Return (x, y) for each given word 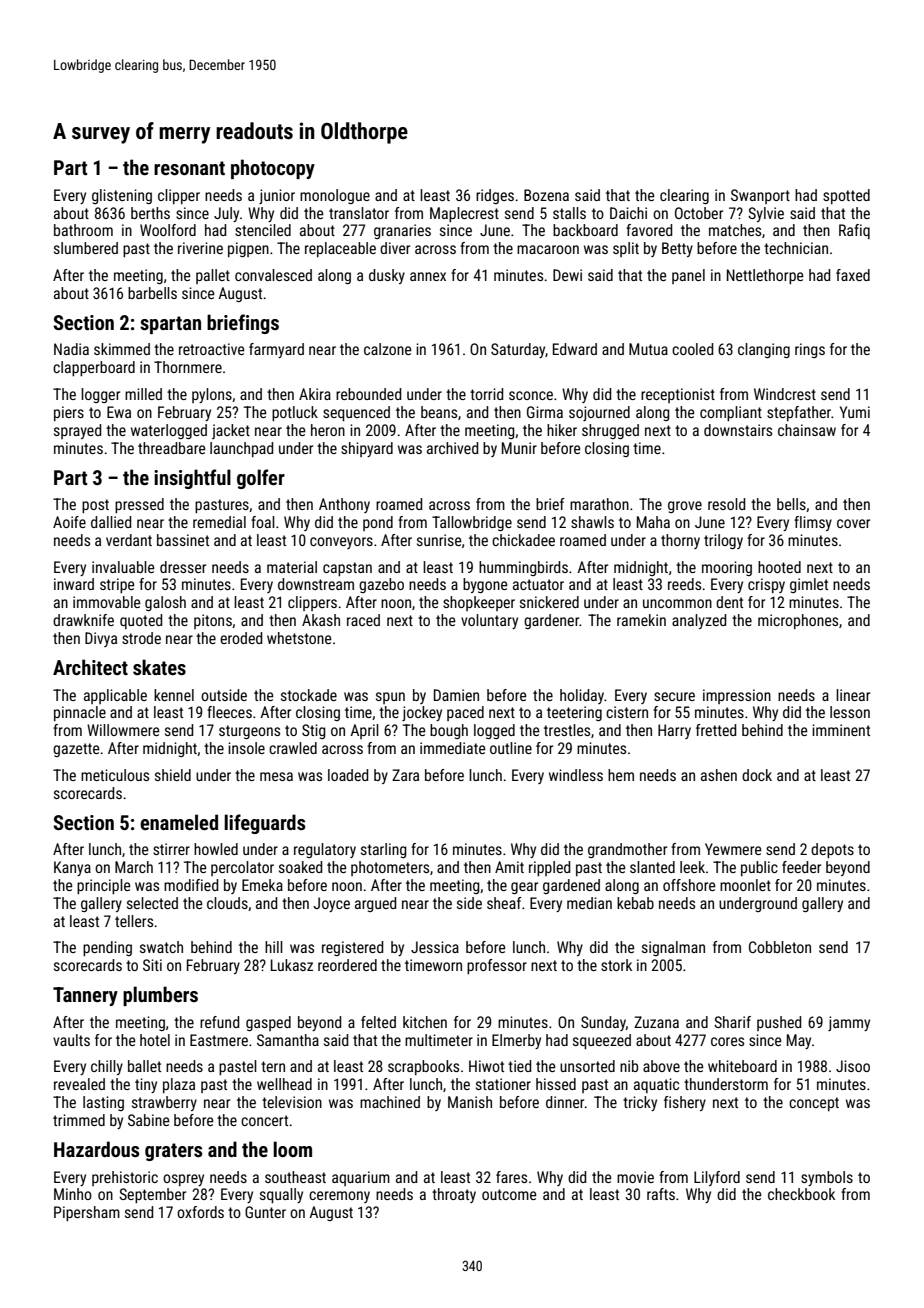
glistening (122, 196)
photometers (390, 868)
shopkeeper (479, 603)
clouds (227, 903)
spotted (846, 196)
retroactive (212, 349)
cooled (692, 349)
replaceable (340, 249)
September (152, 1195)
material (292, 567)
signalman (673, 948)
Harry (674, 731)
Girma (545, 412)
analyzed (699, 621)
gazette (76, 750)
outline (511, 748)
